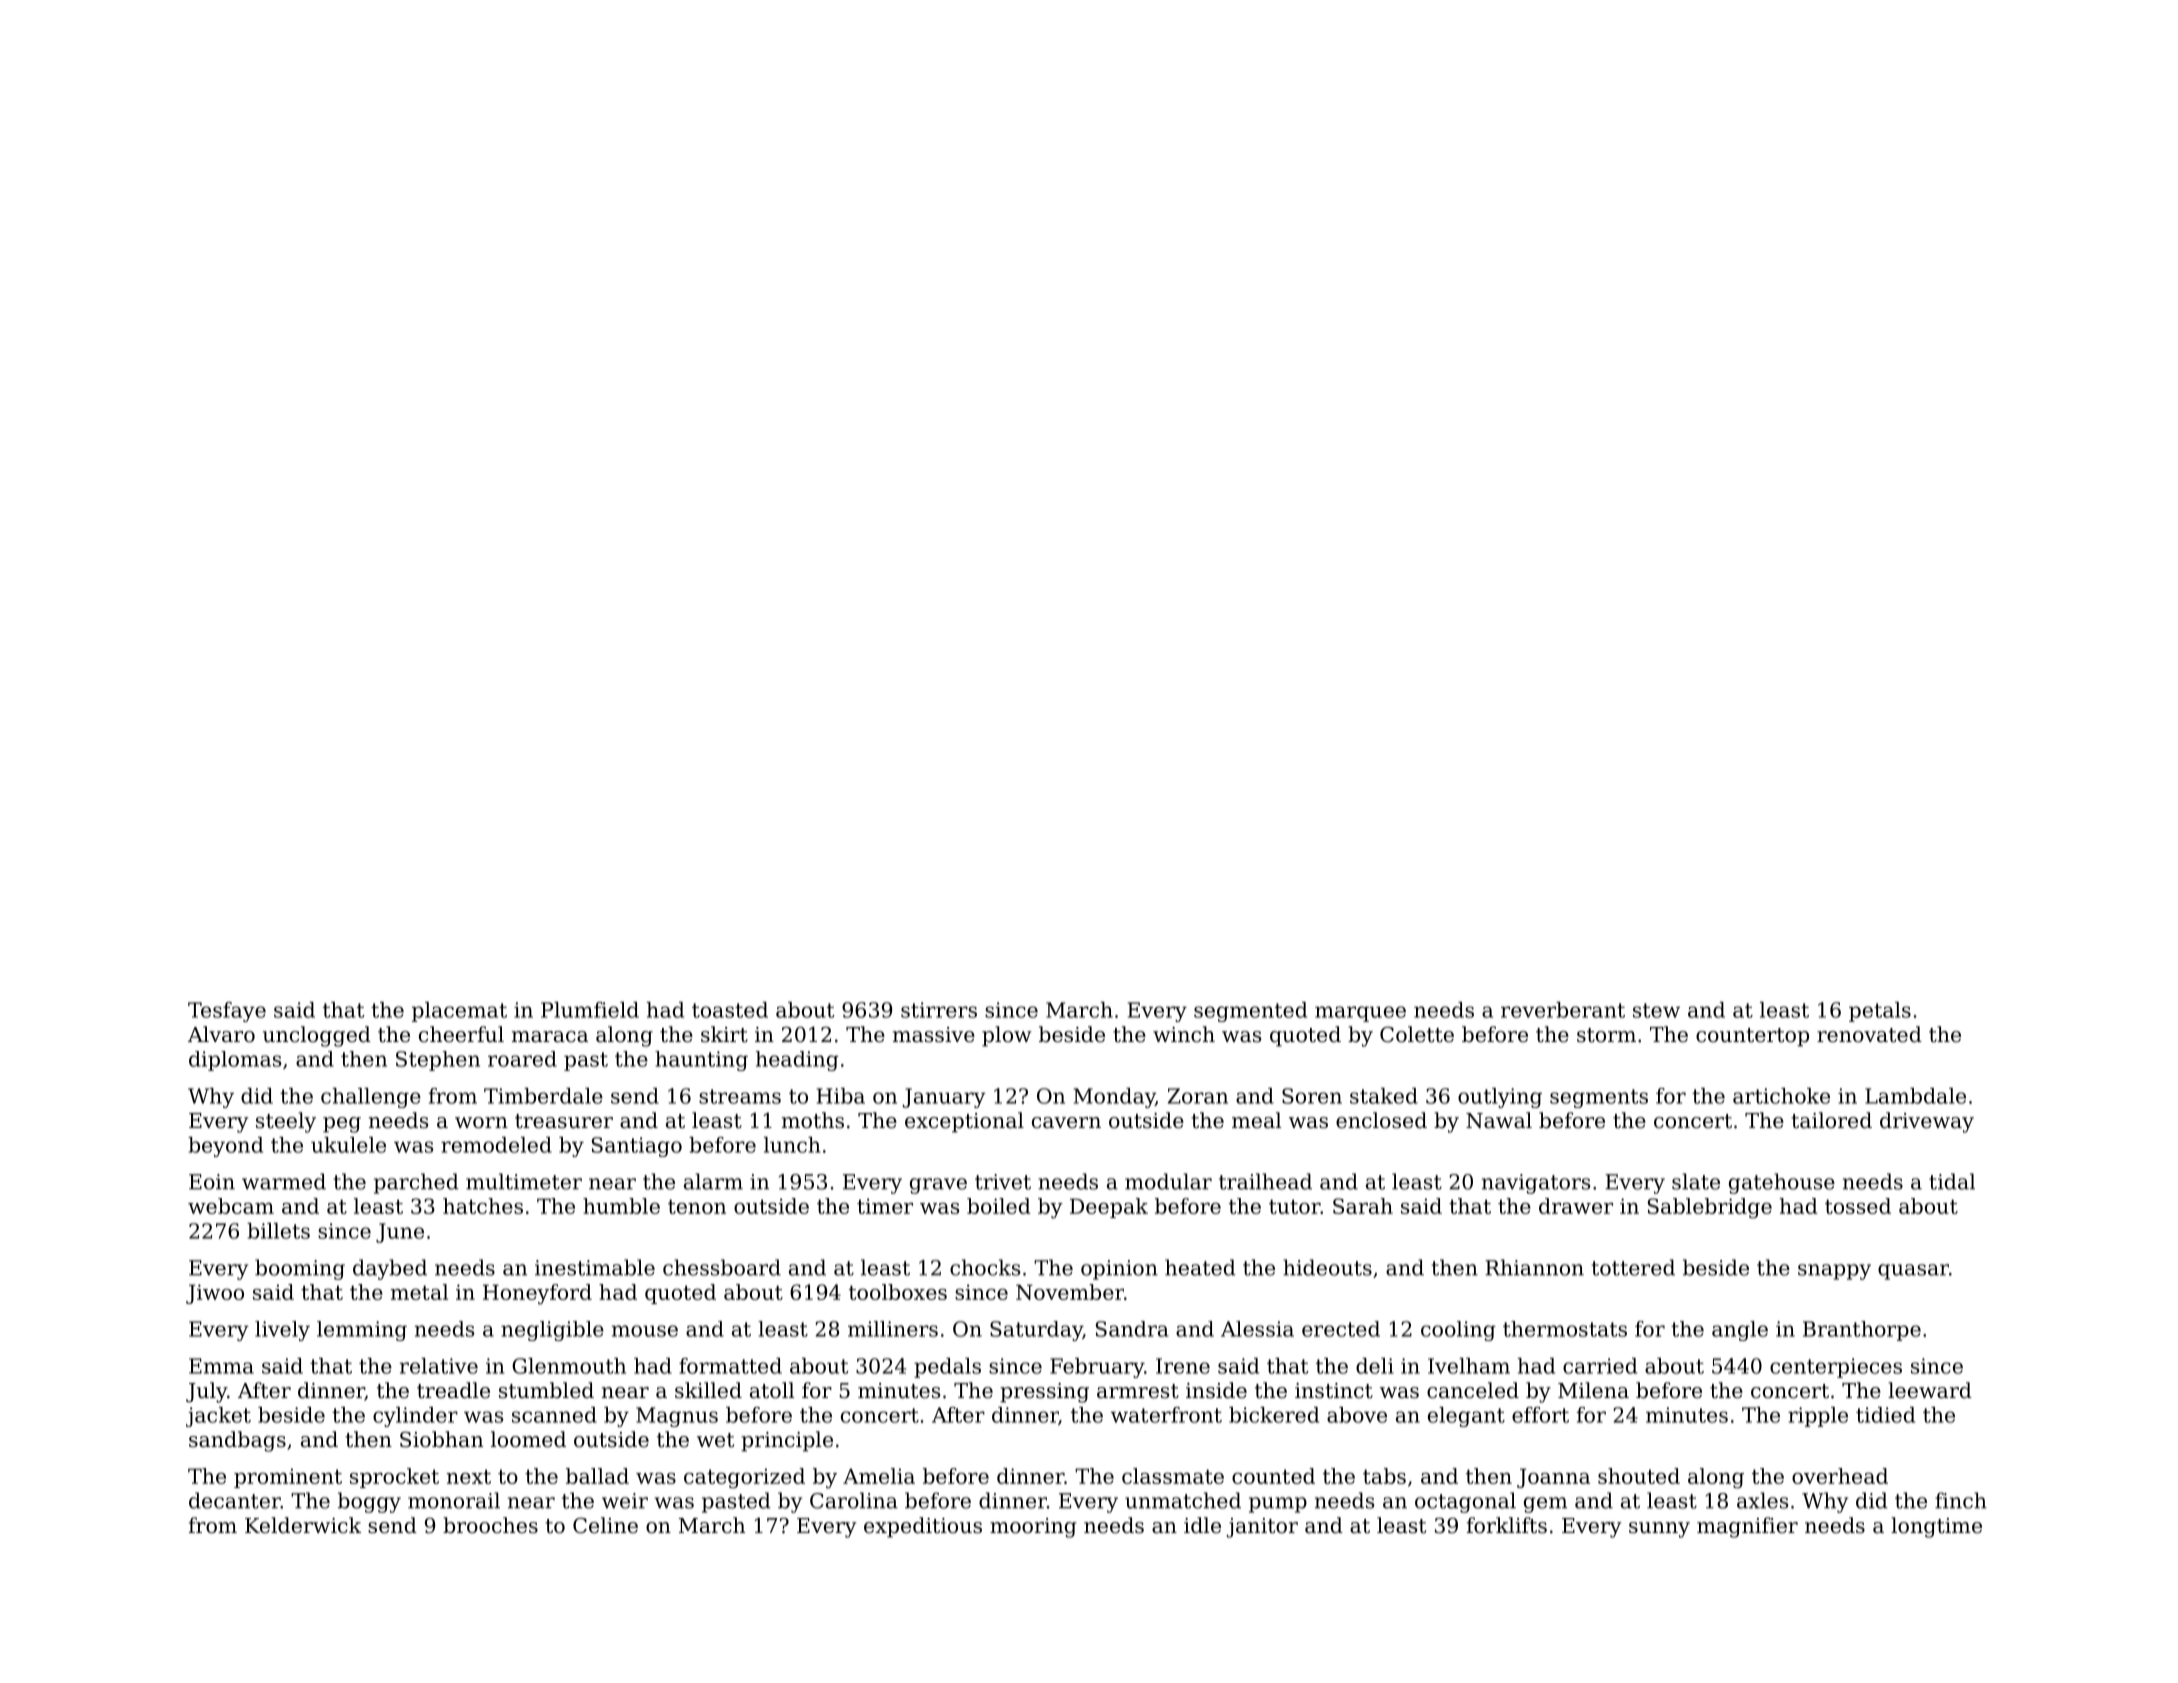 The height and width of the image is (1683, 2178). I want to click on Lambdale, so click(1915, 1096).
